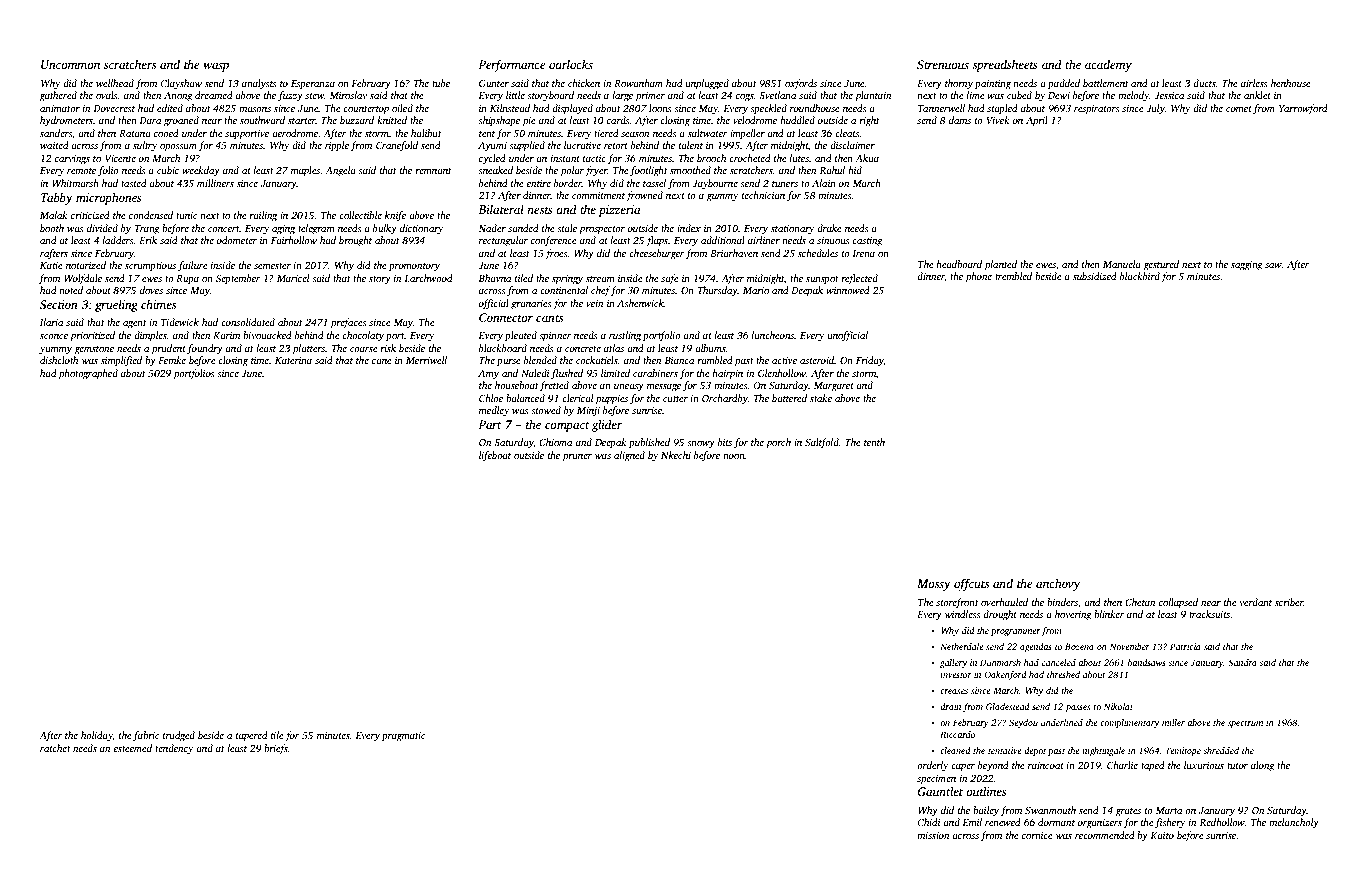  What do you see at coordinates (577, 458) in the screenshot?
I see `pruner` at bounding box center [577, 458].
